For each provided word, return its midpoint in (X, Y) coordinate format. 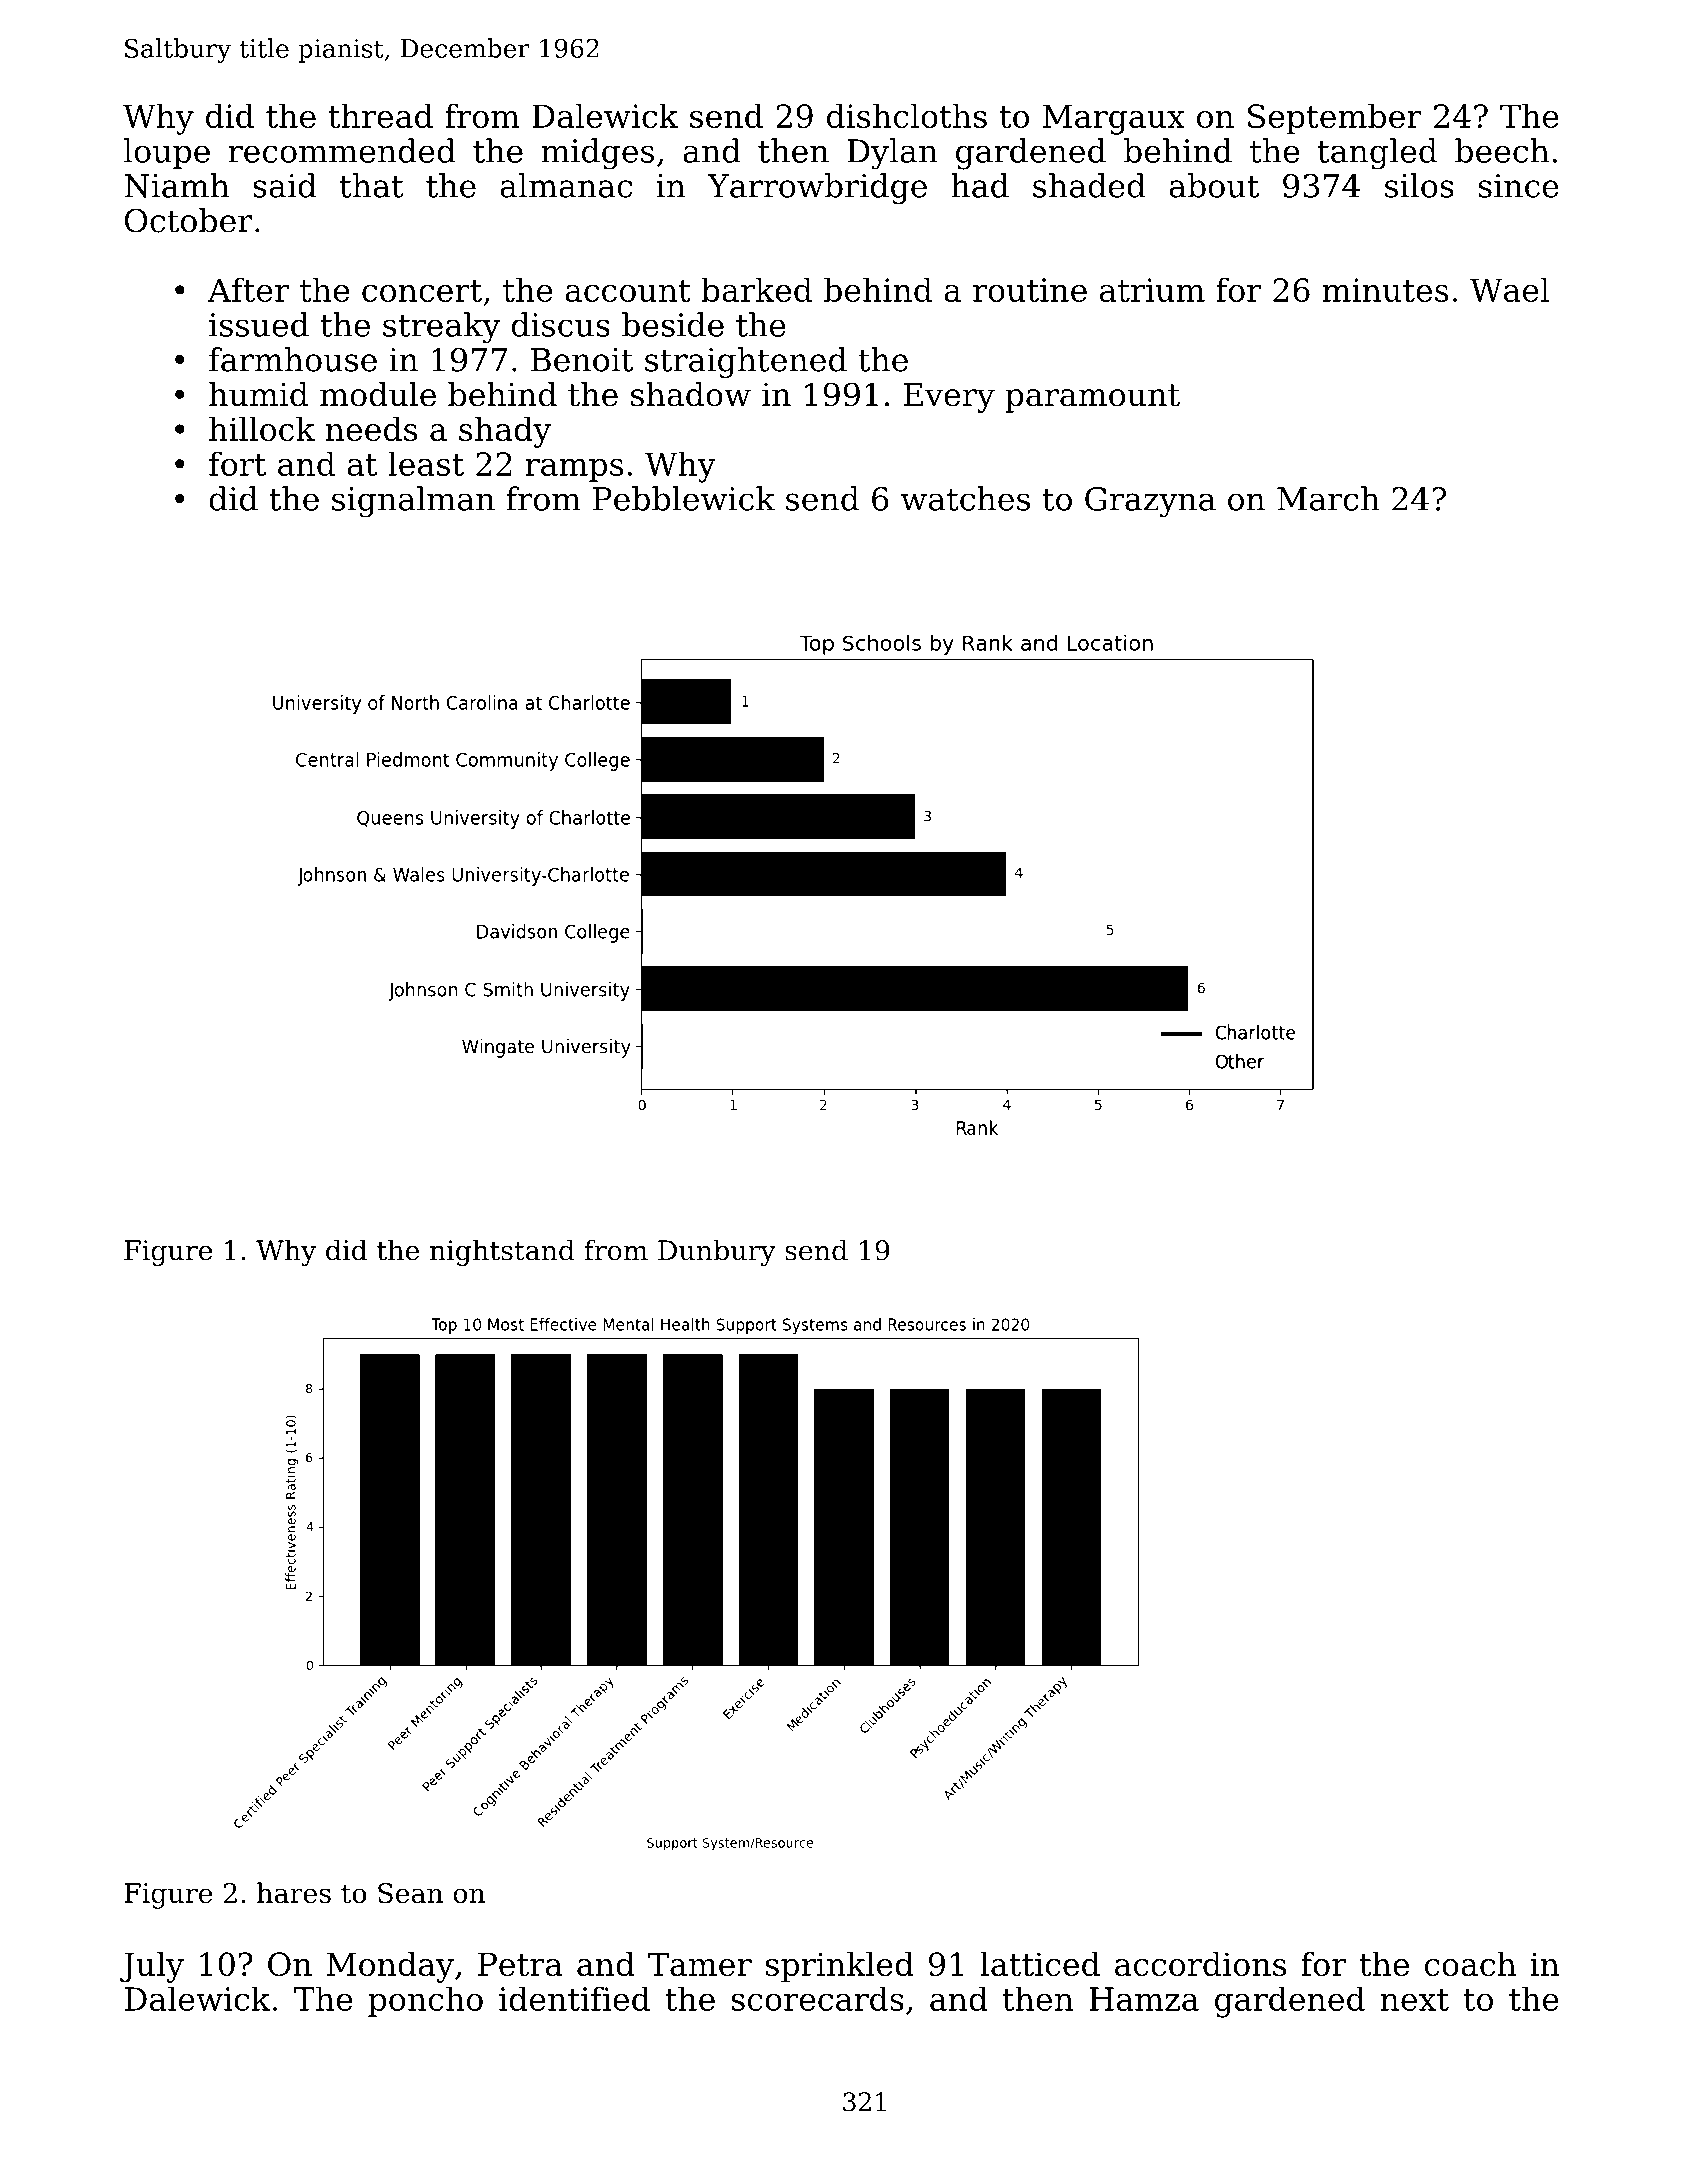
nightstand (502, 1252)
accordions (1200, 1963)
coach (1470, 1963)
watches (965, 498)
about (1214, 185)
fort (238, 463)
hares (294, 1893)
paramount (1092, 398)
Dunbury (717, 1252)
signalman (413, 502)
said (285, 185)
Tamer (700, 1964)
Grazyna (1150, 502)
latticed (1040, 1963)
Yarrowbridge (817, 189)
